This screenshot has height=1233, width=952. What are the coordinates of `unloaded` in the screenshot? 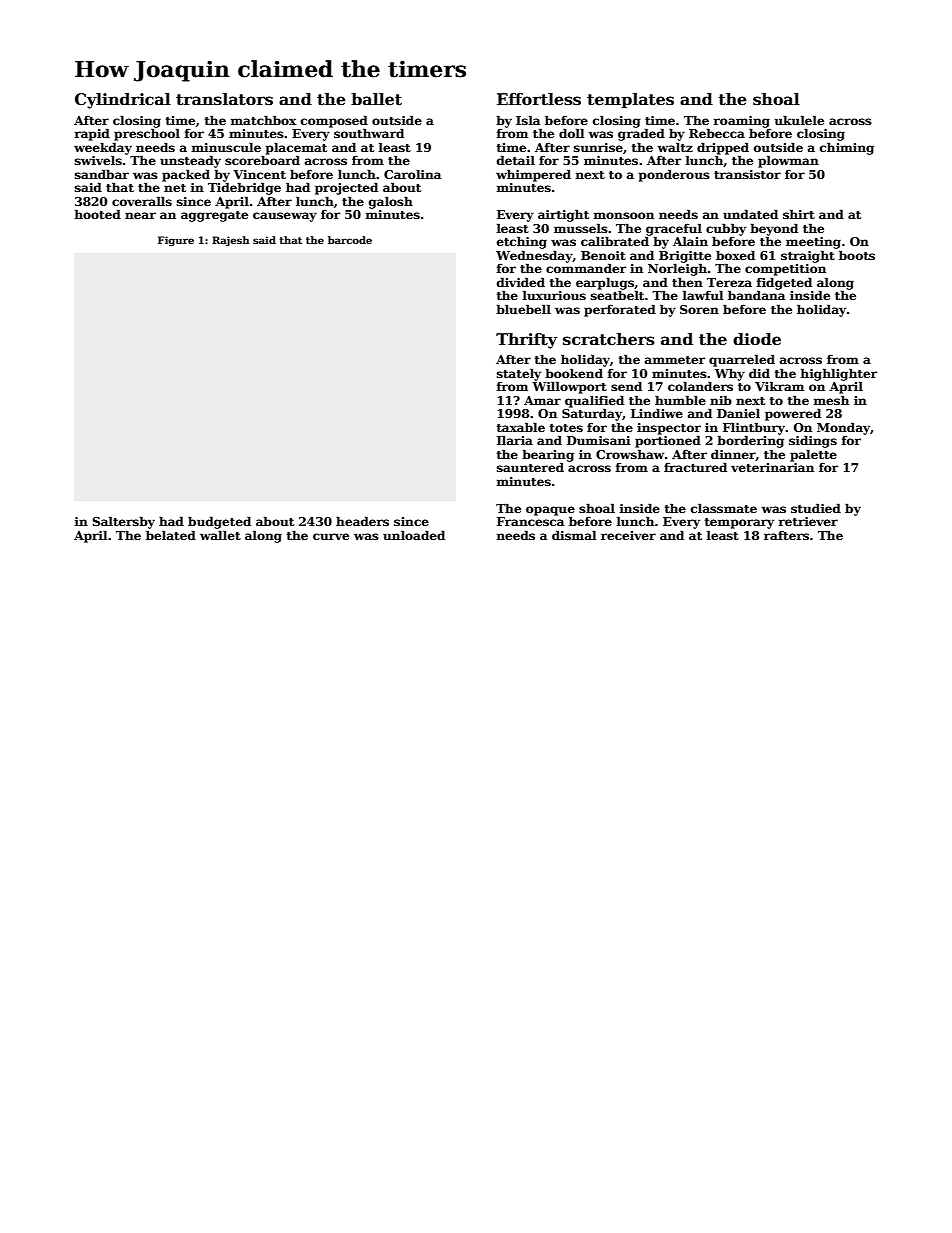 It's located at (414, 535).
